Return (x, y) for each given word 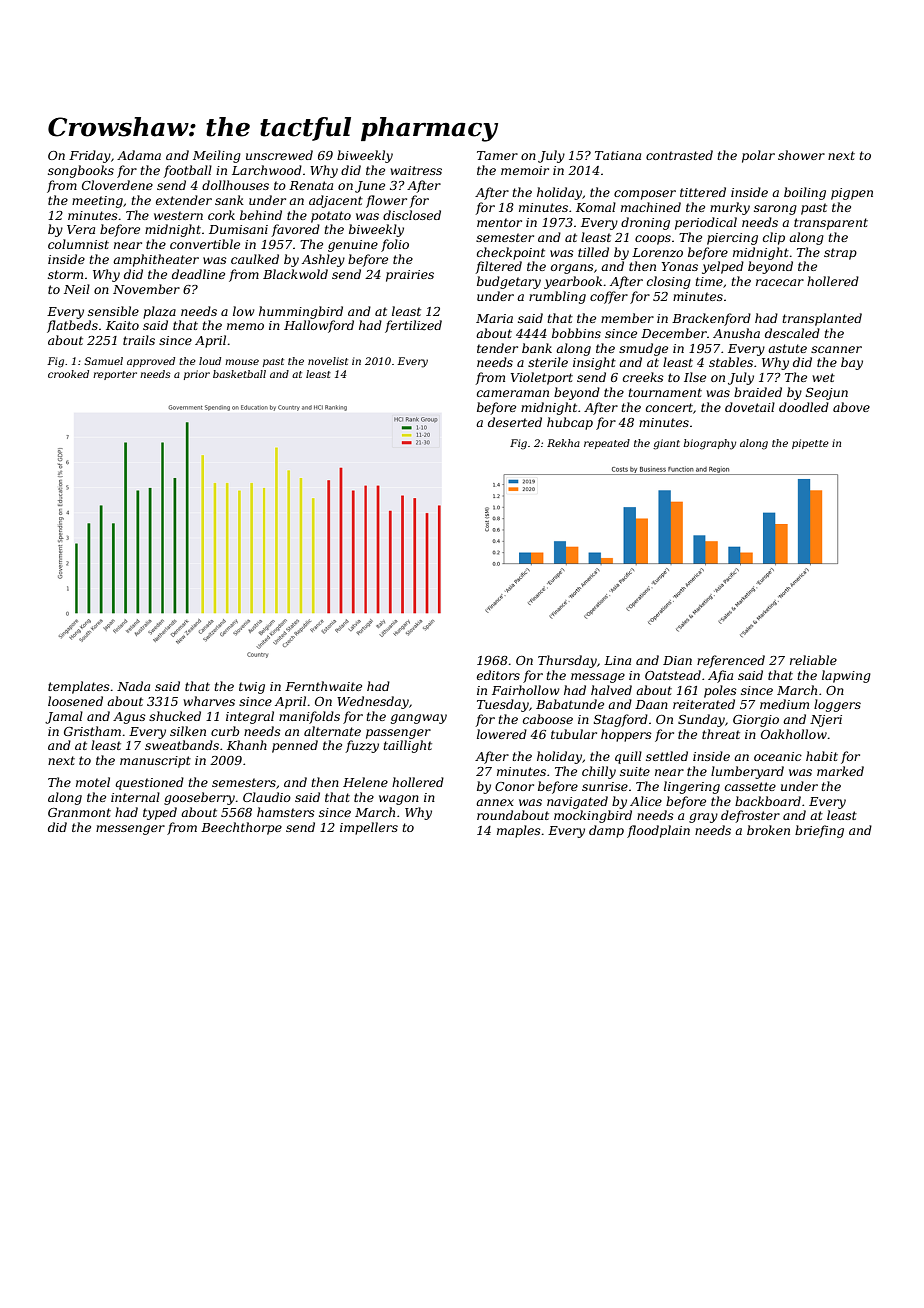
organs (572, 269)
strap (840, 254)
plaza (159, 312)
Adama (139, 155)
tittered (703, 192)
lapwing (846, 676)
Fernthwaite (323, 686)
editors (498, 675)
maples (519, 831)
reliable (813, 660)
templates (79, 687)
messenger (130, 830)
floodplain (658, 831)
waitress (416, 170)
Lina (617, 660)
